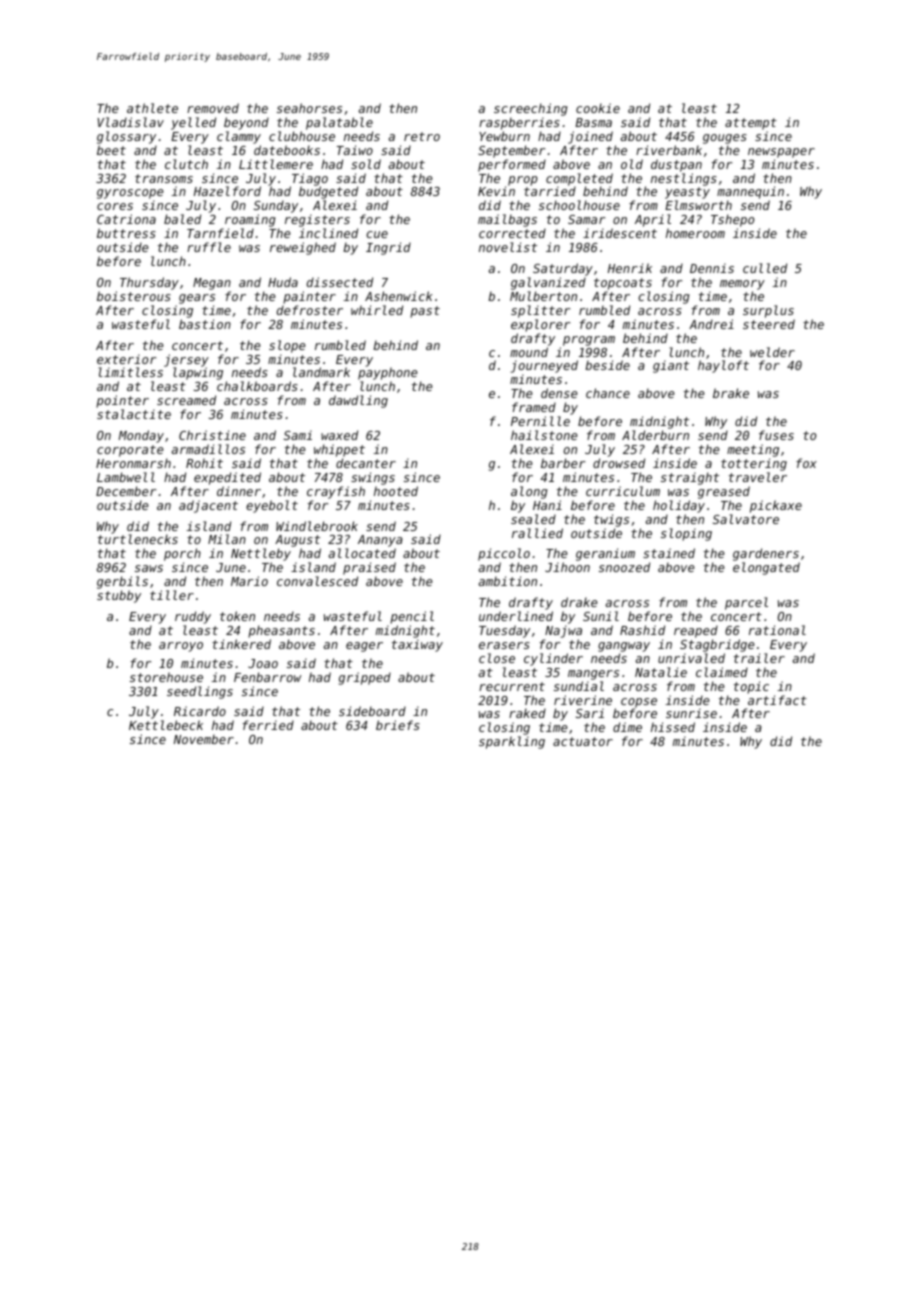 The image size is (924, 1308). Describe the element at coordinates (673, 727) in the screenshot. I see `hissed` at that location.
